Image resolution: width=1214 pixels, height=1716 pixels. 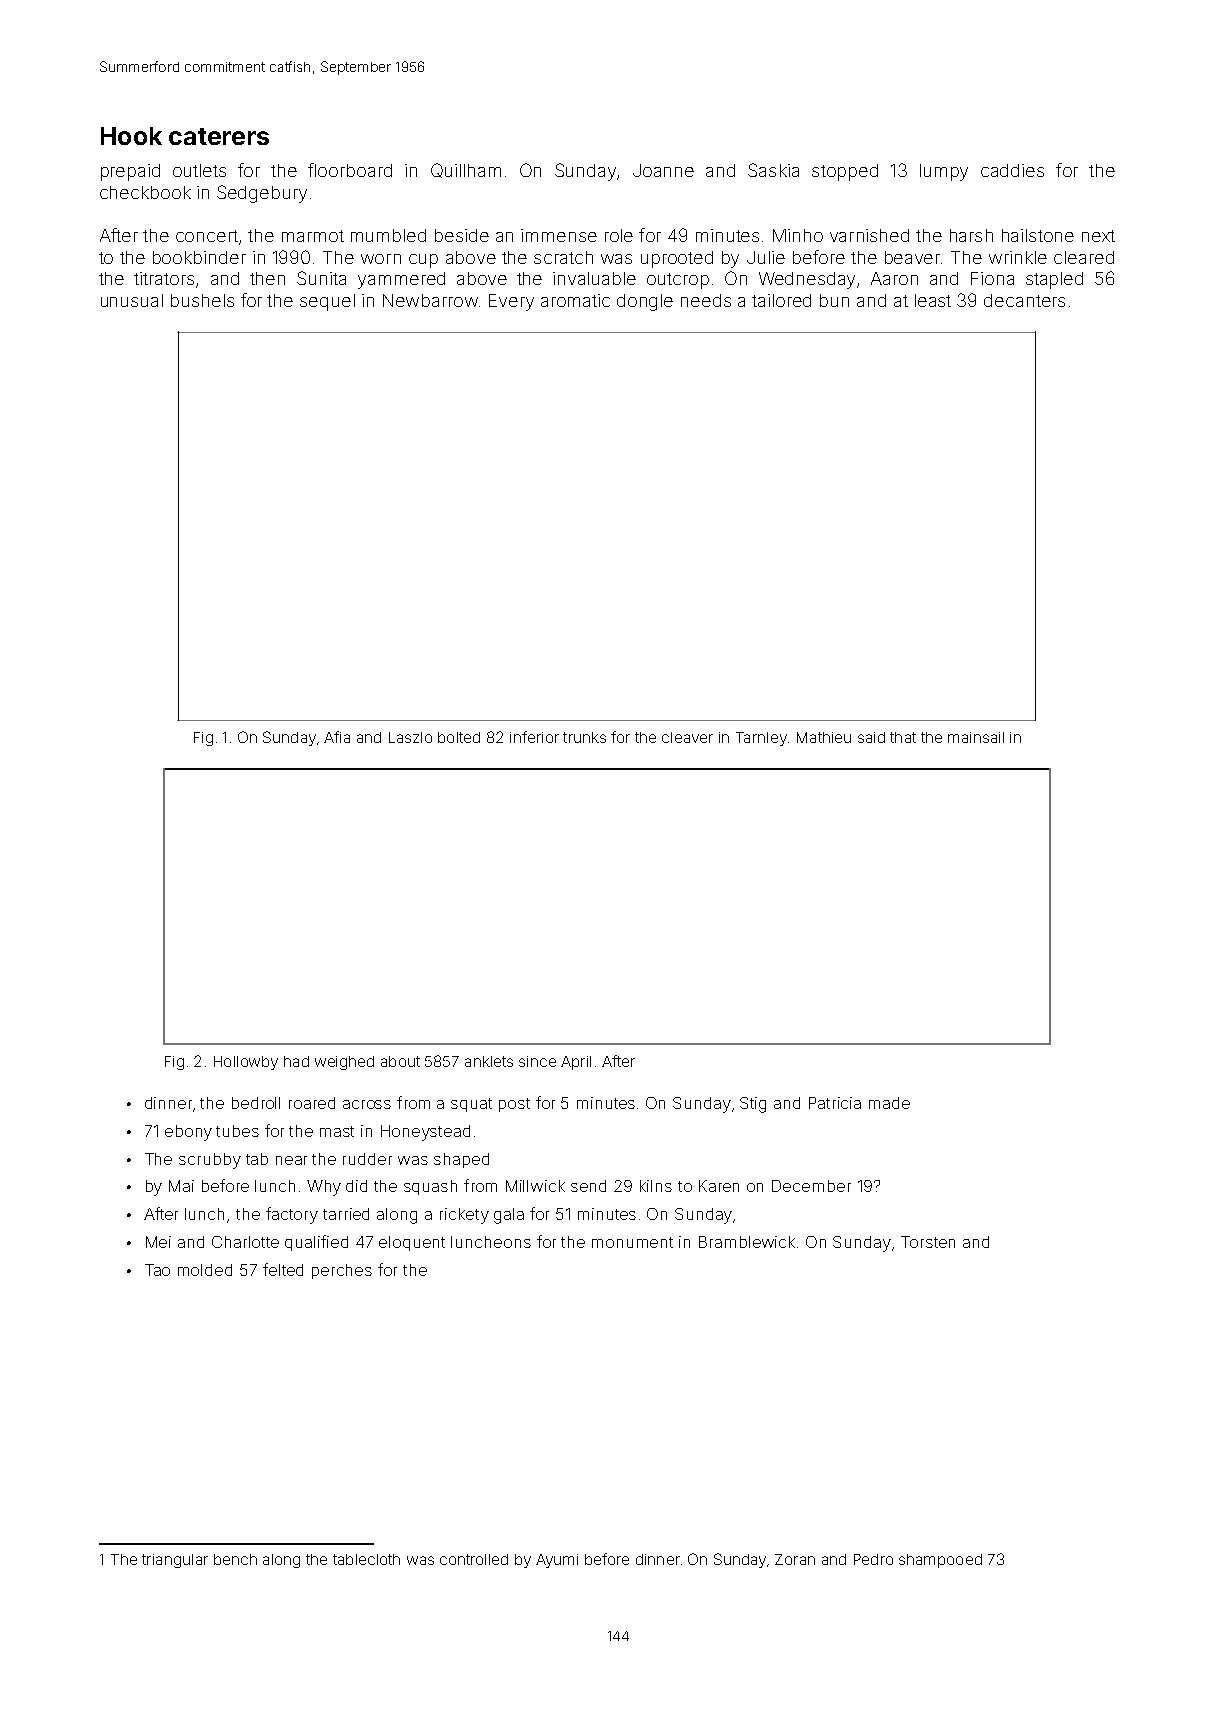 What do you see at coordinates (342, 1271) in the document?
I see `perches` at bounding box center [342, 1271].
